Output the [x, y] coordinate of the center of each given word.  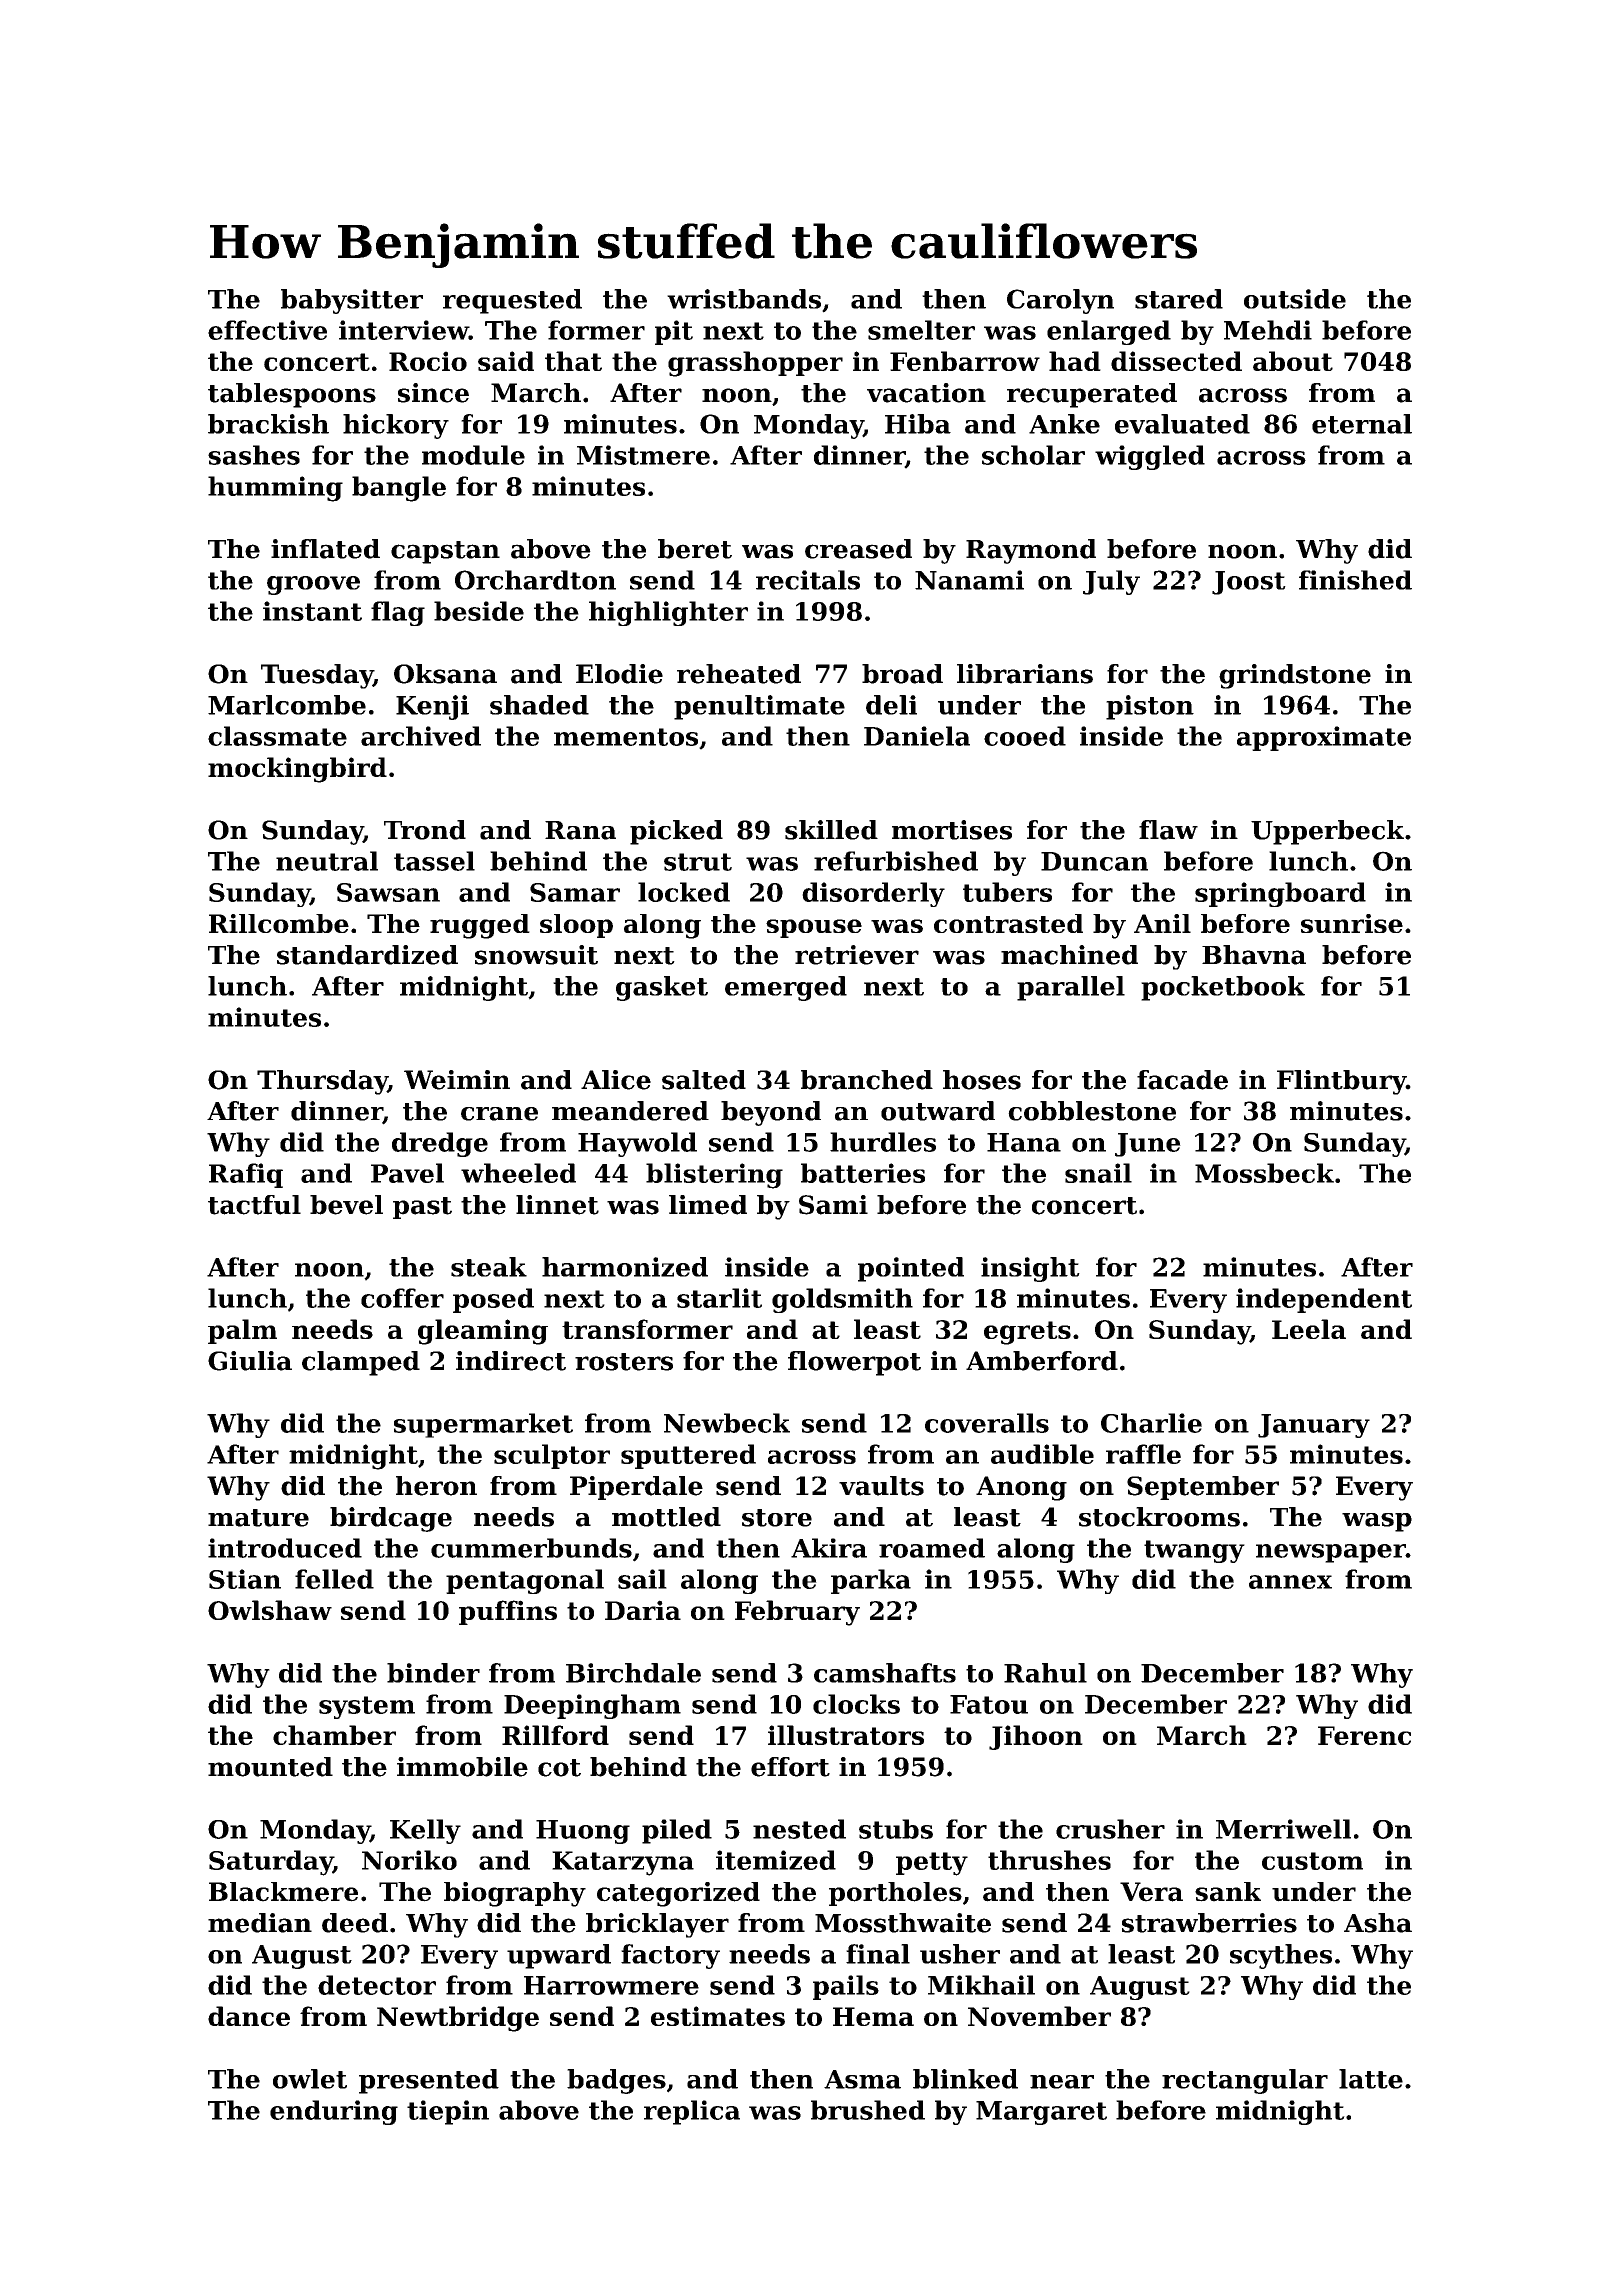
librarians [1025, 674]
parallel [1071, 988]
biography [515, 1894]
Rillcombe [279, 923]
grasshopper [755, 364]
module [473, 455]
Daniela [917, 736]
